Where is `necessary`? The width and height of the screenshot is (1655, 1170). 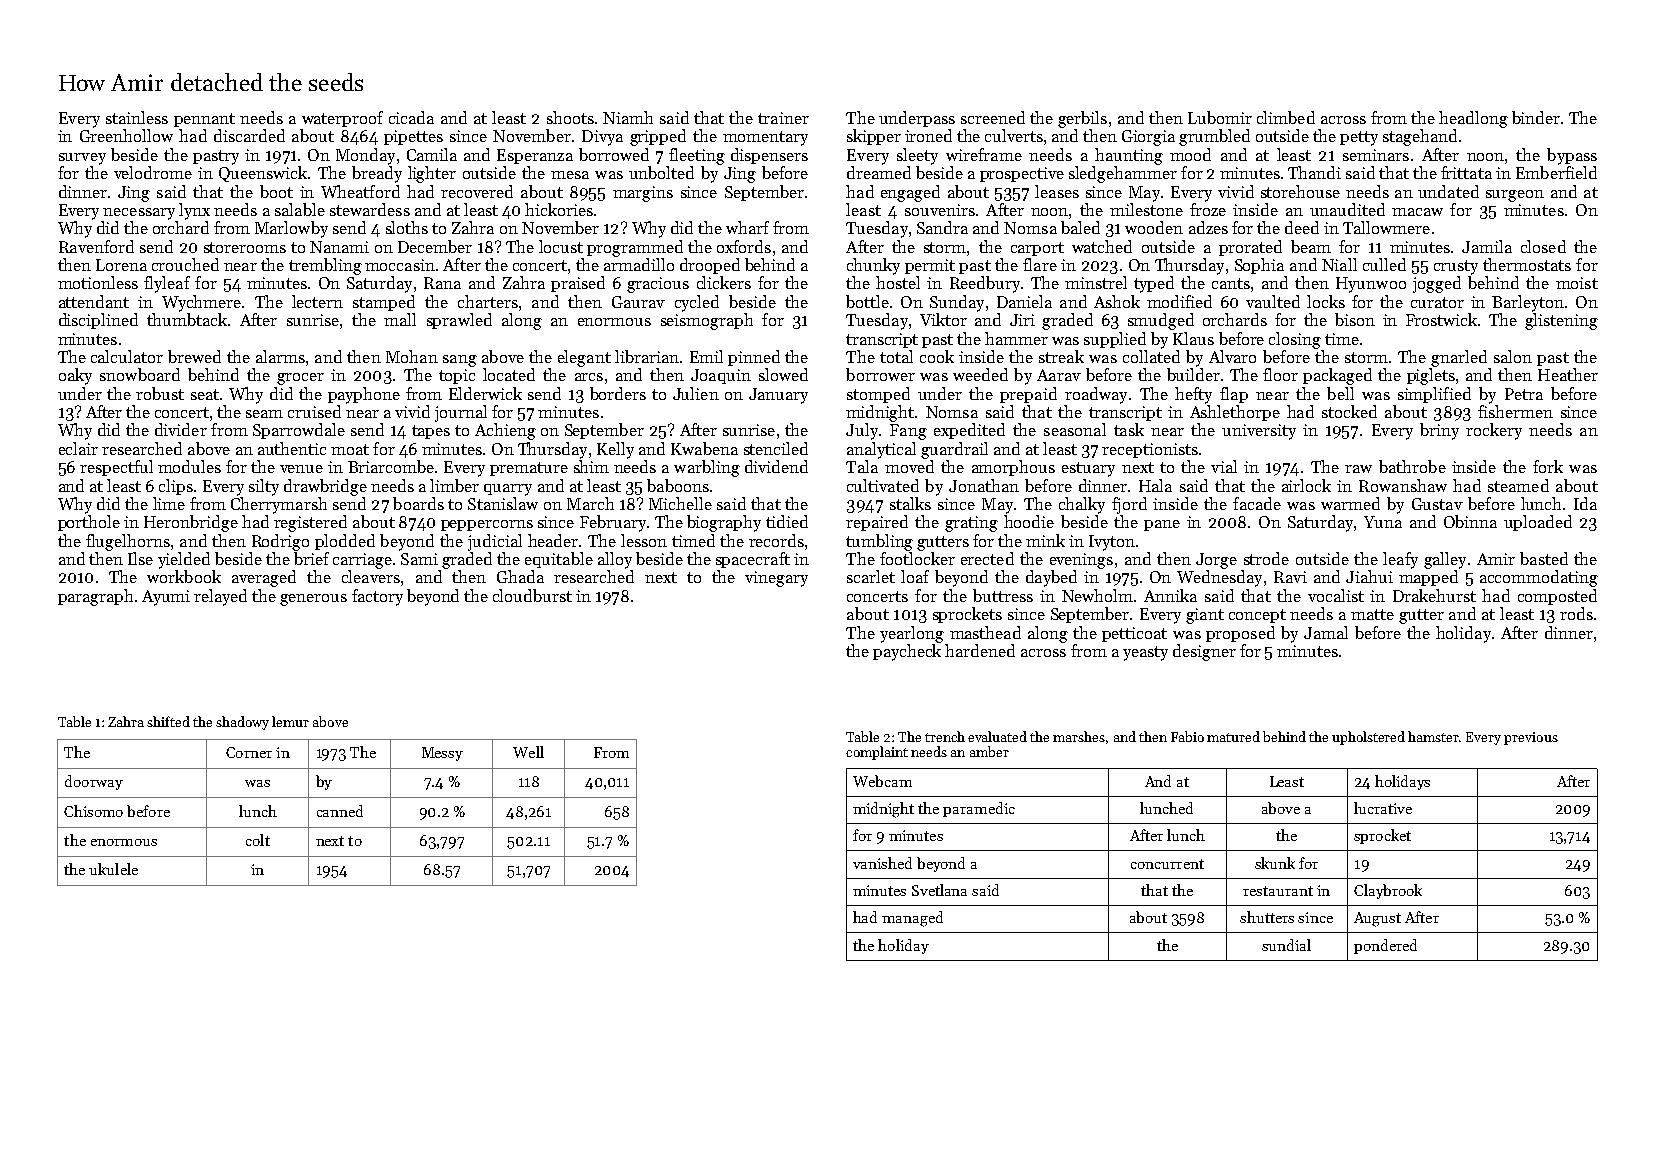
necessary is located at coordinates (139, 214).
